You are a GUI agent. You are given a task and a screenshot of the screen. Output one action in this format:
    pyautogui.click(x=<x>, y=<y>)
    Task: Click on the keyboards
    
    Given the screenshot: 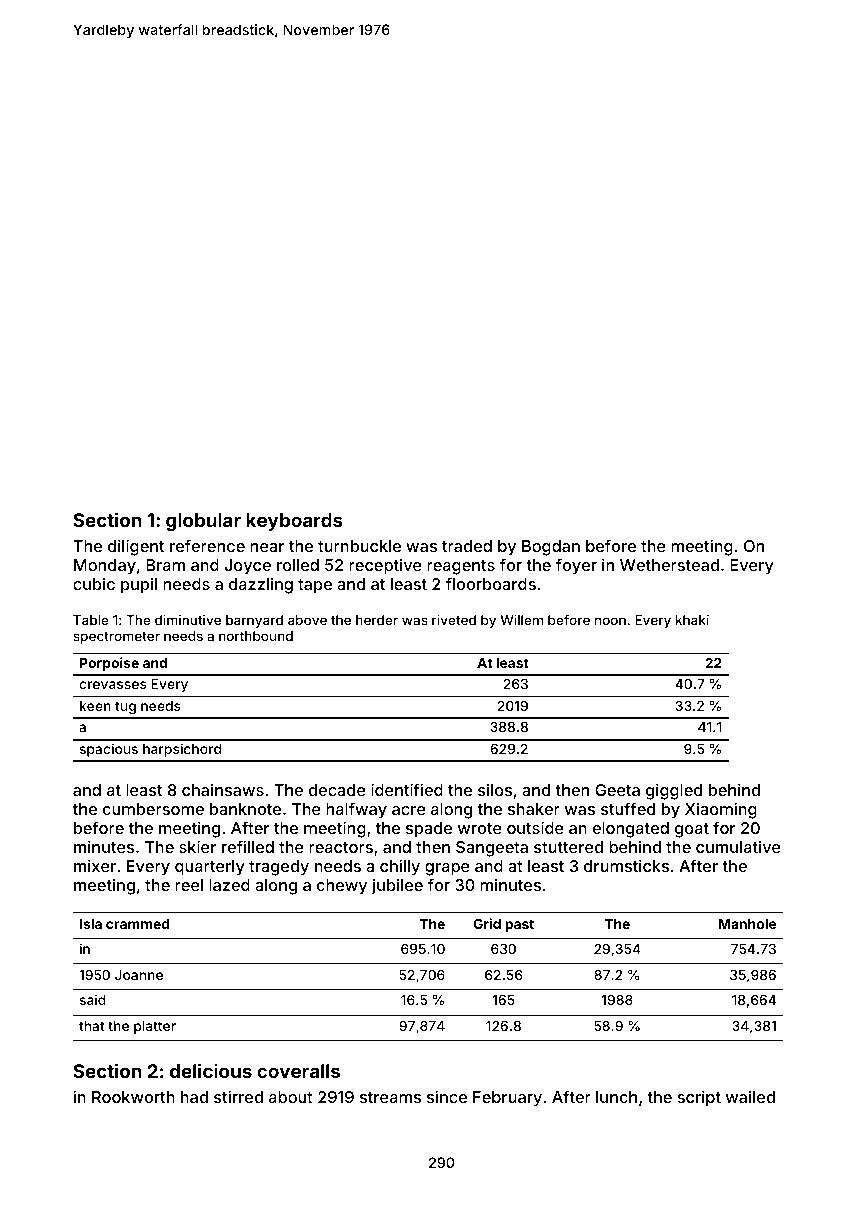 What is the action you would take?
    pyautogui.click(x=294, y=522)
